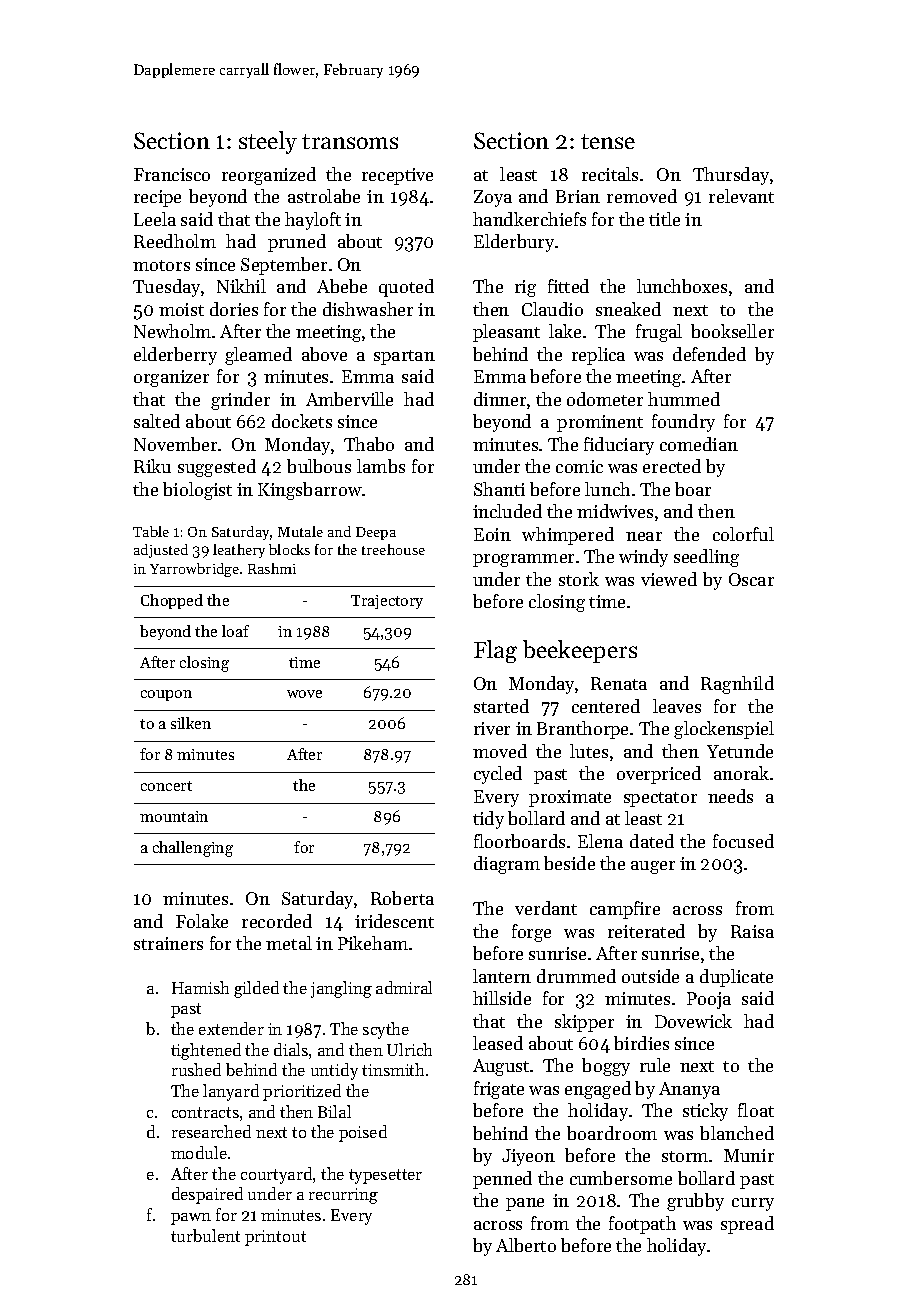 The image size is (908, 1316). Describe the element at coordinates (235, 631) in the document. I see `loaf` at that location.
